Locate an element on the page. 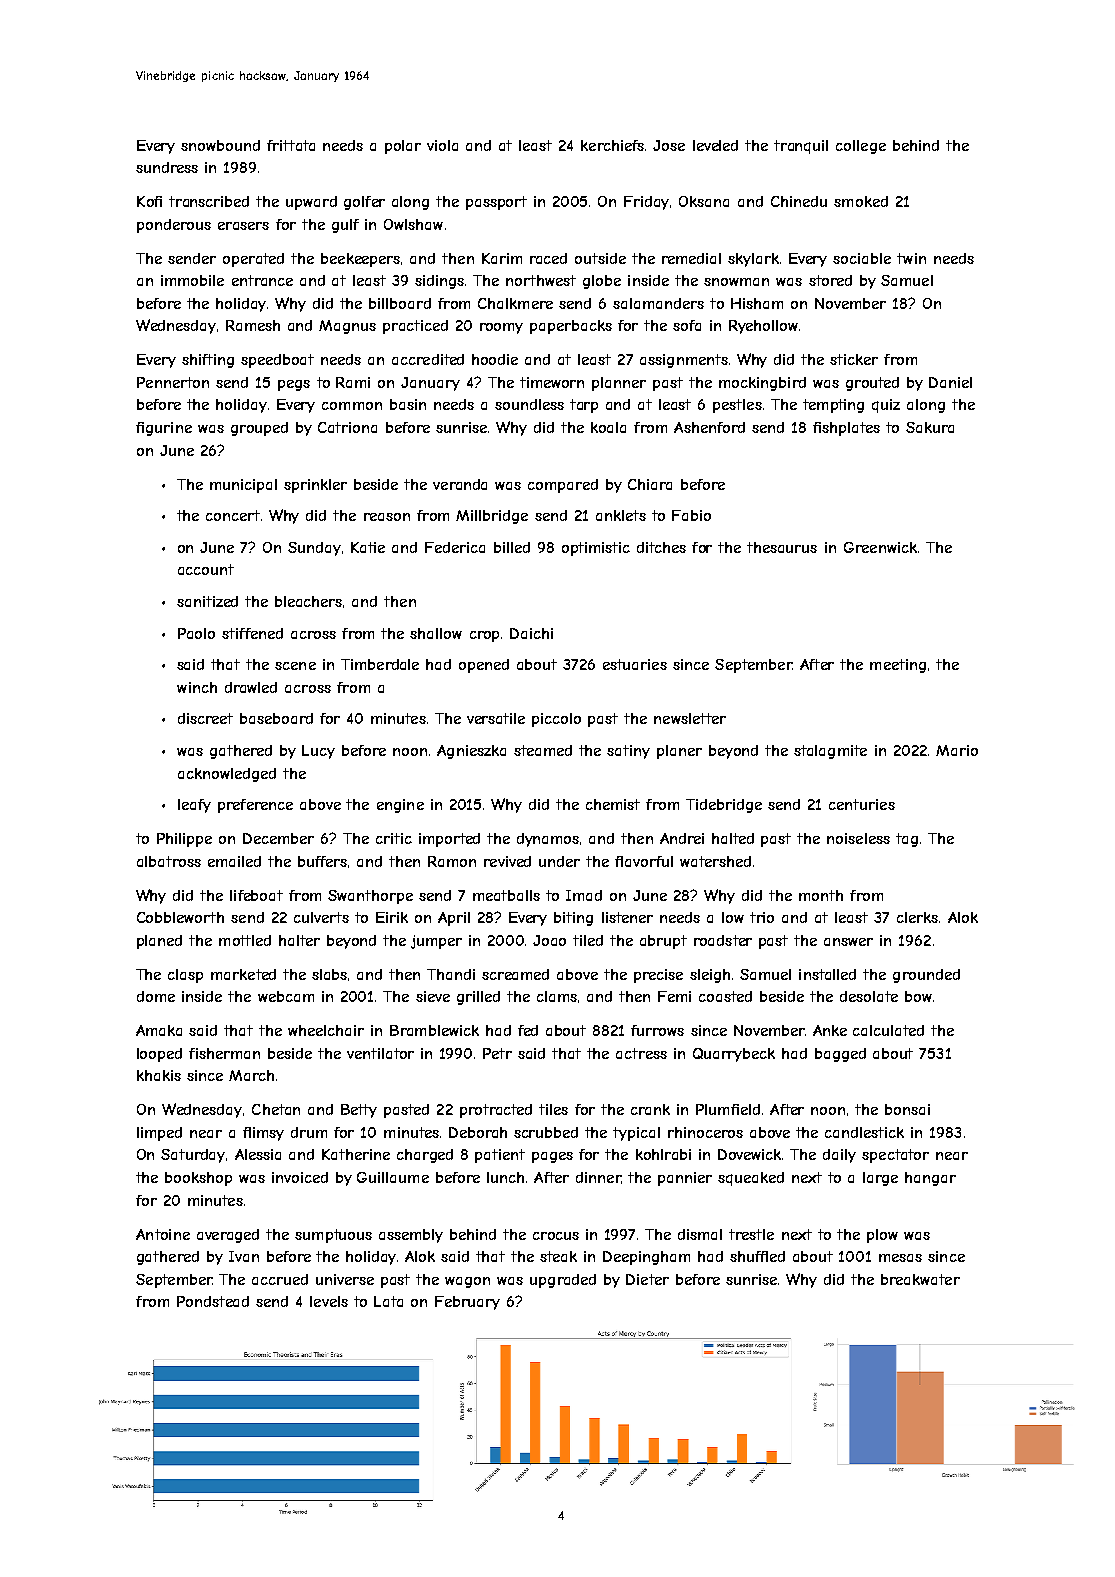  college is located at coordinates (861, 147).
